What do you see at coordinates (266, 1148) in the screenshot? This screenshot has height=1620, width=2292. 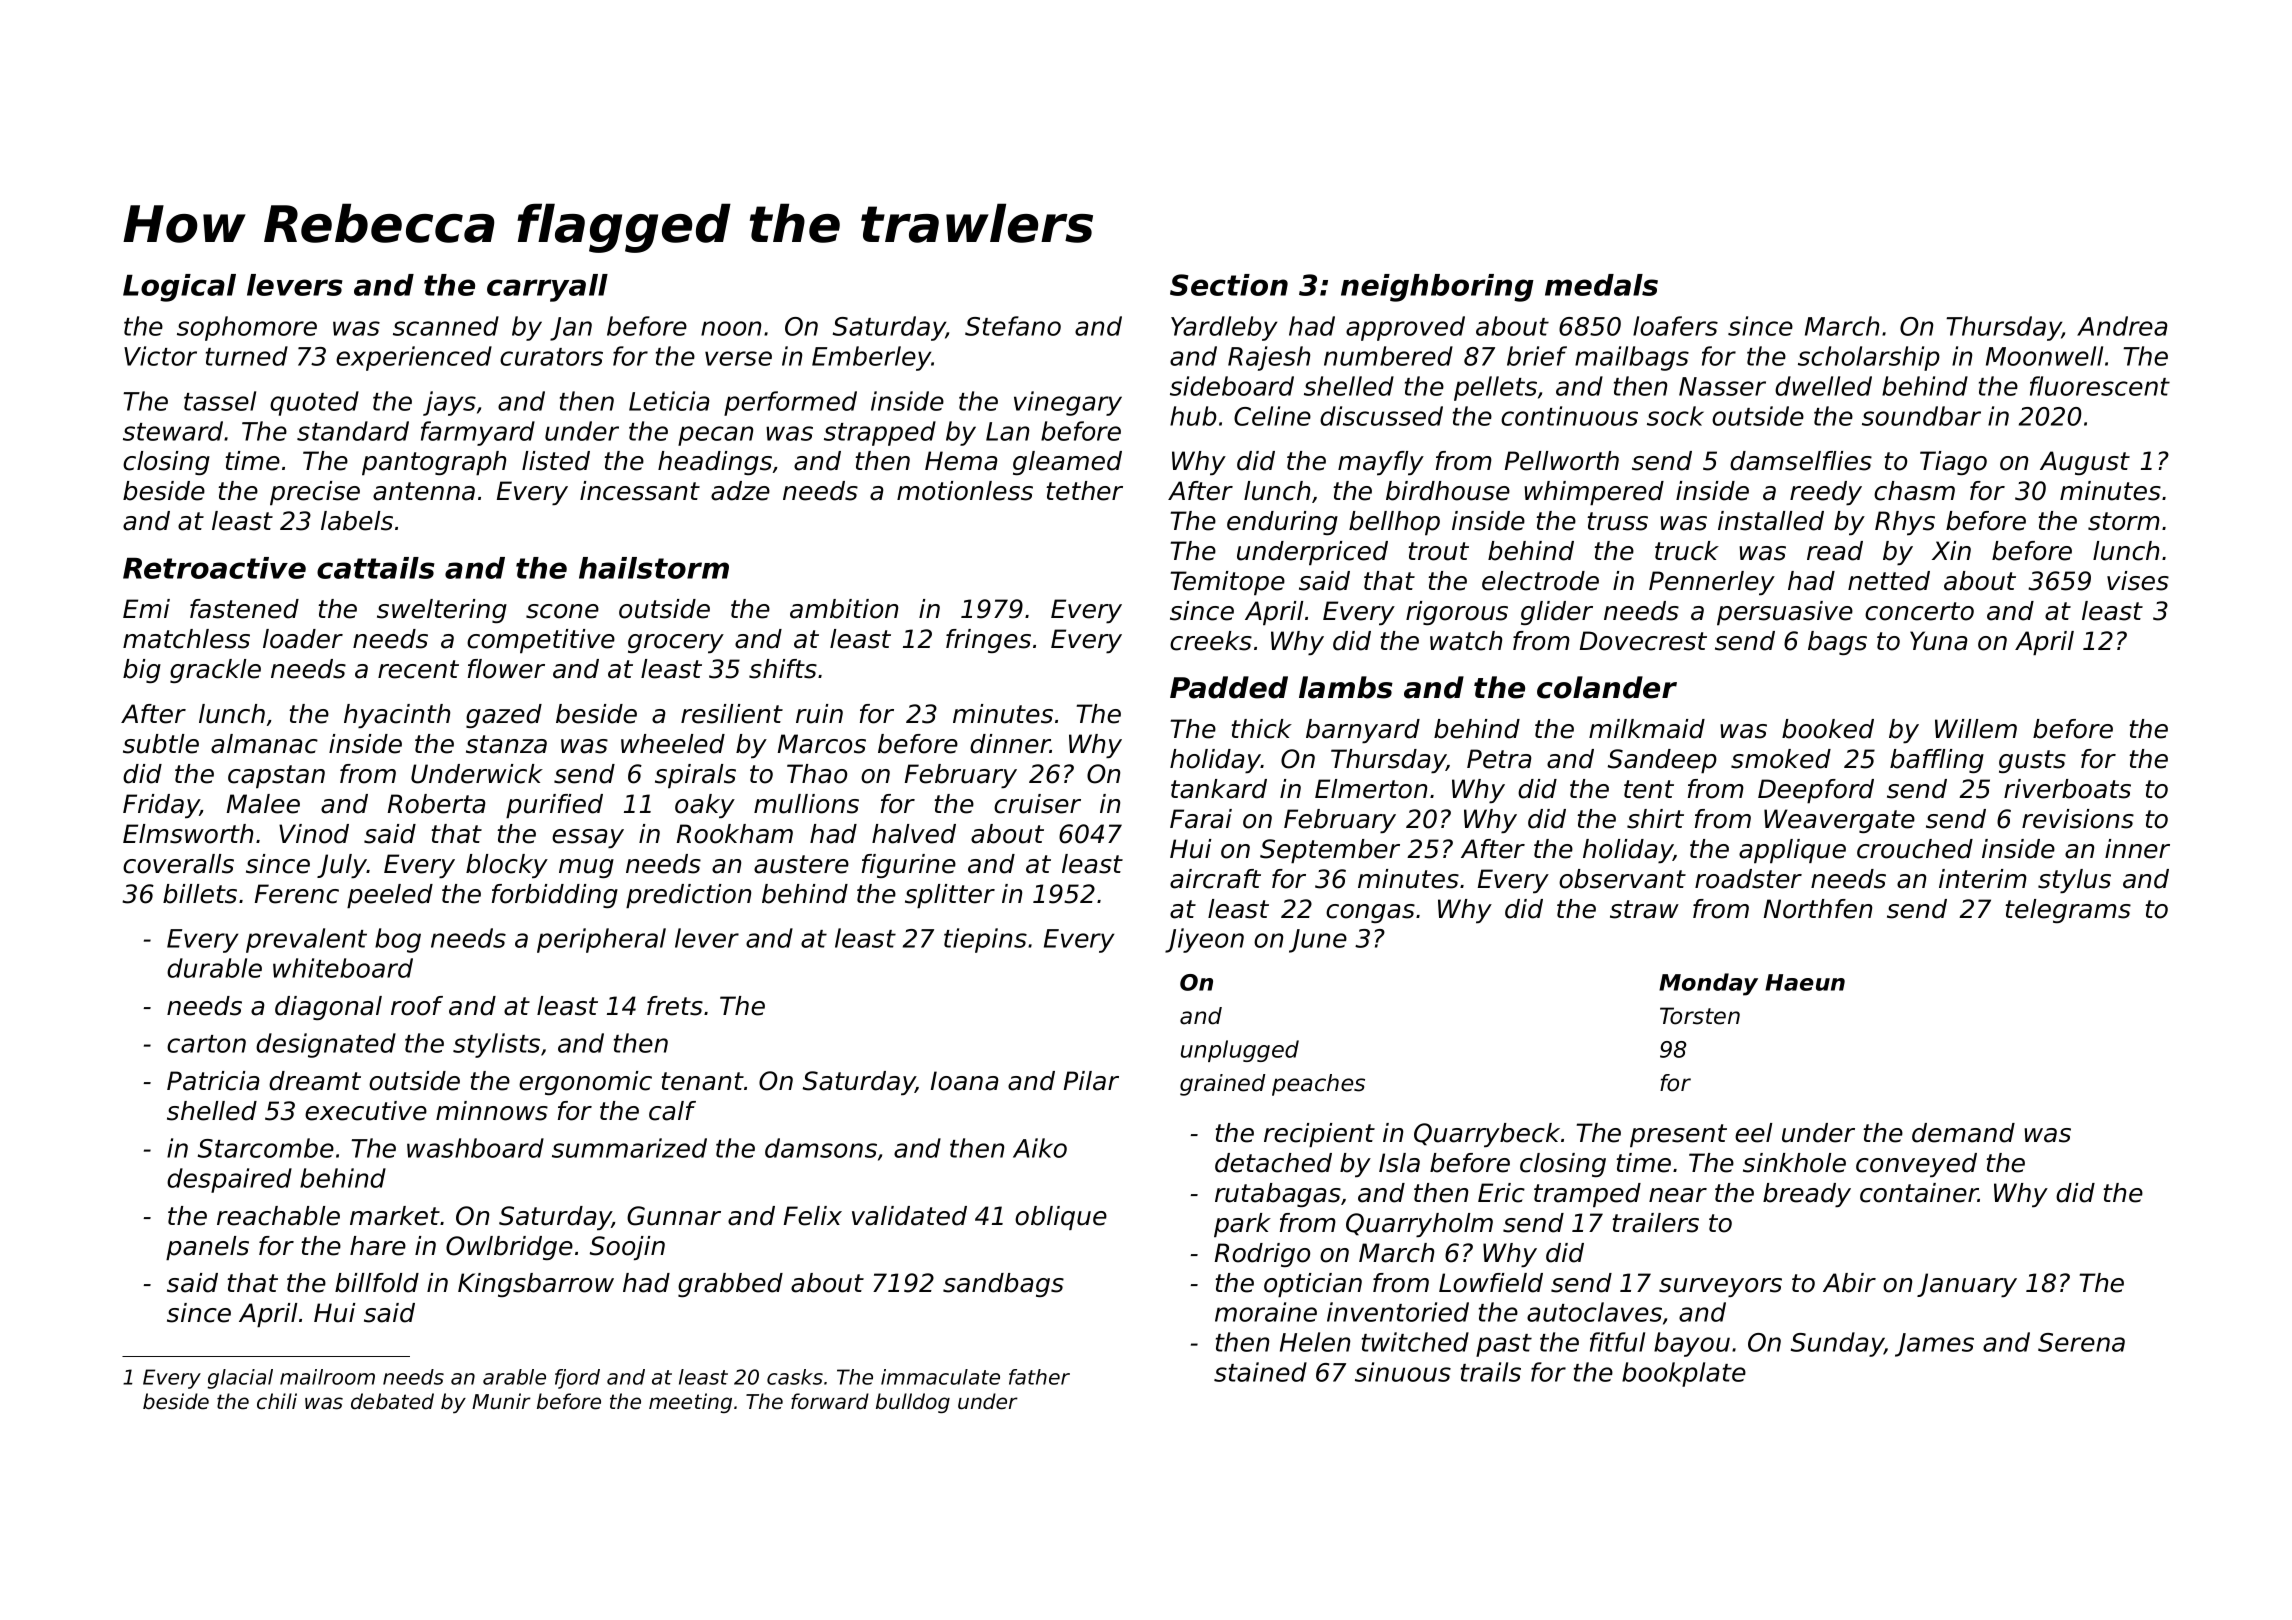 I see `Starcombe` at bounding box center [266, 1148].
